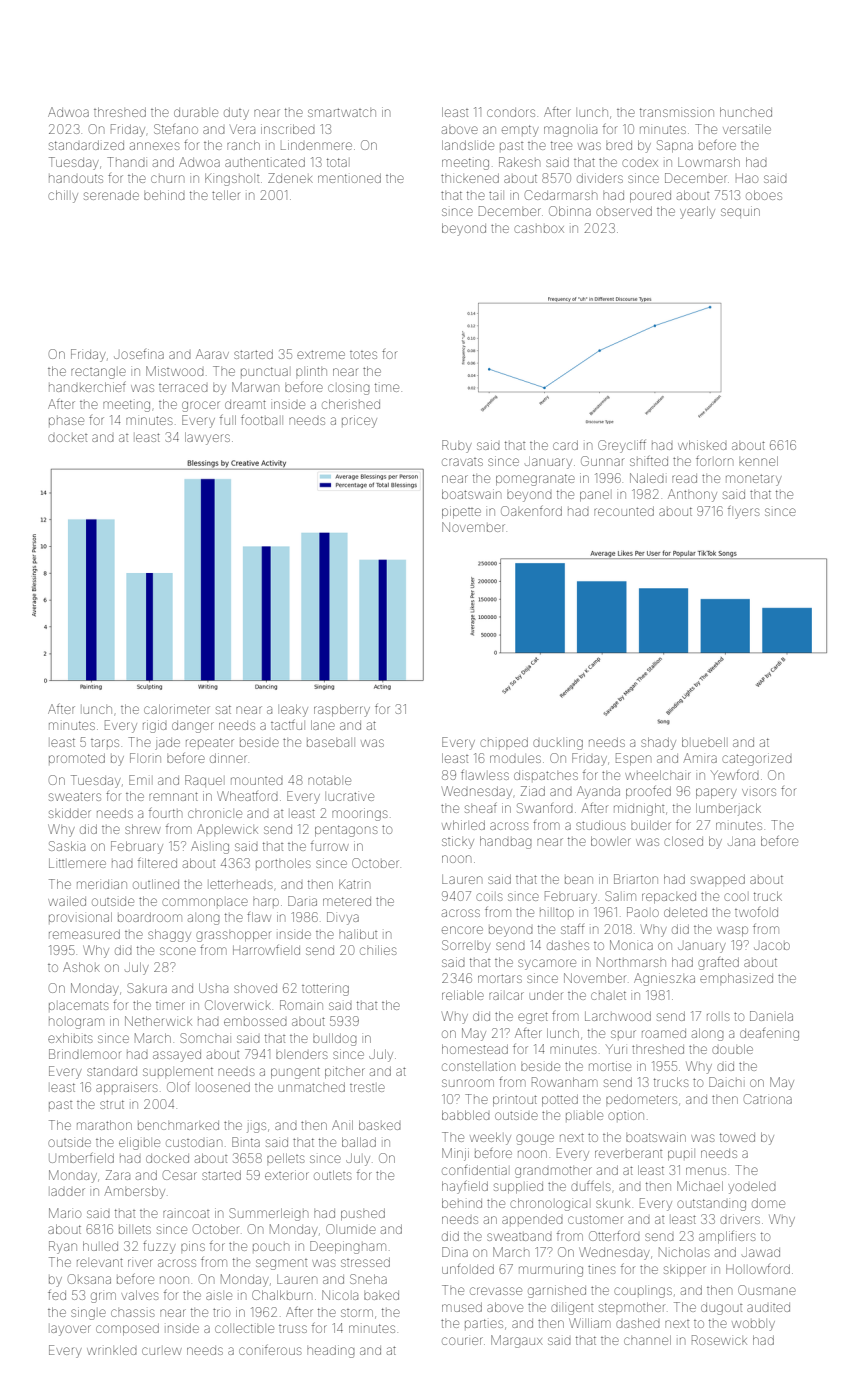 This document has height=1400, width=849. I want to click on curlew, so click(162, 1351).
